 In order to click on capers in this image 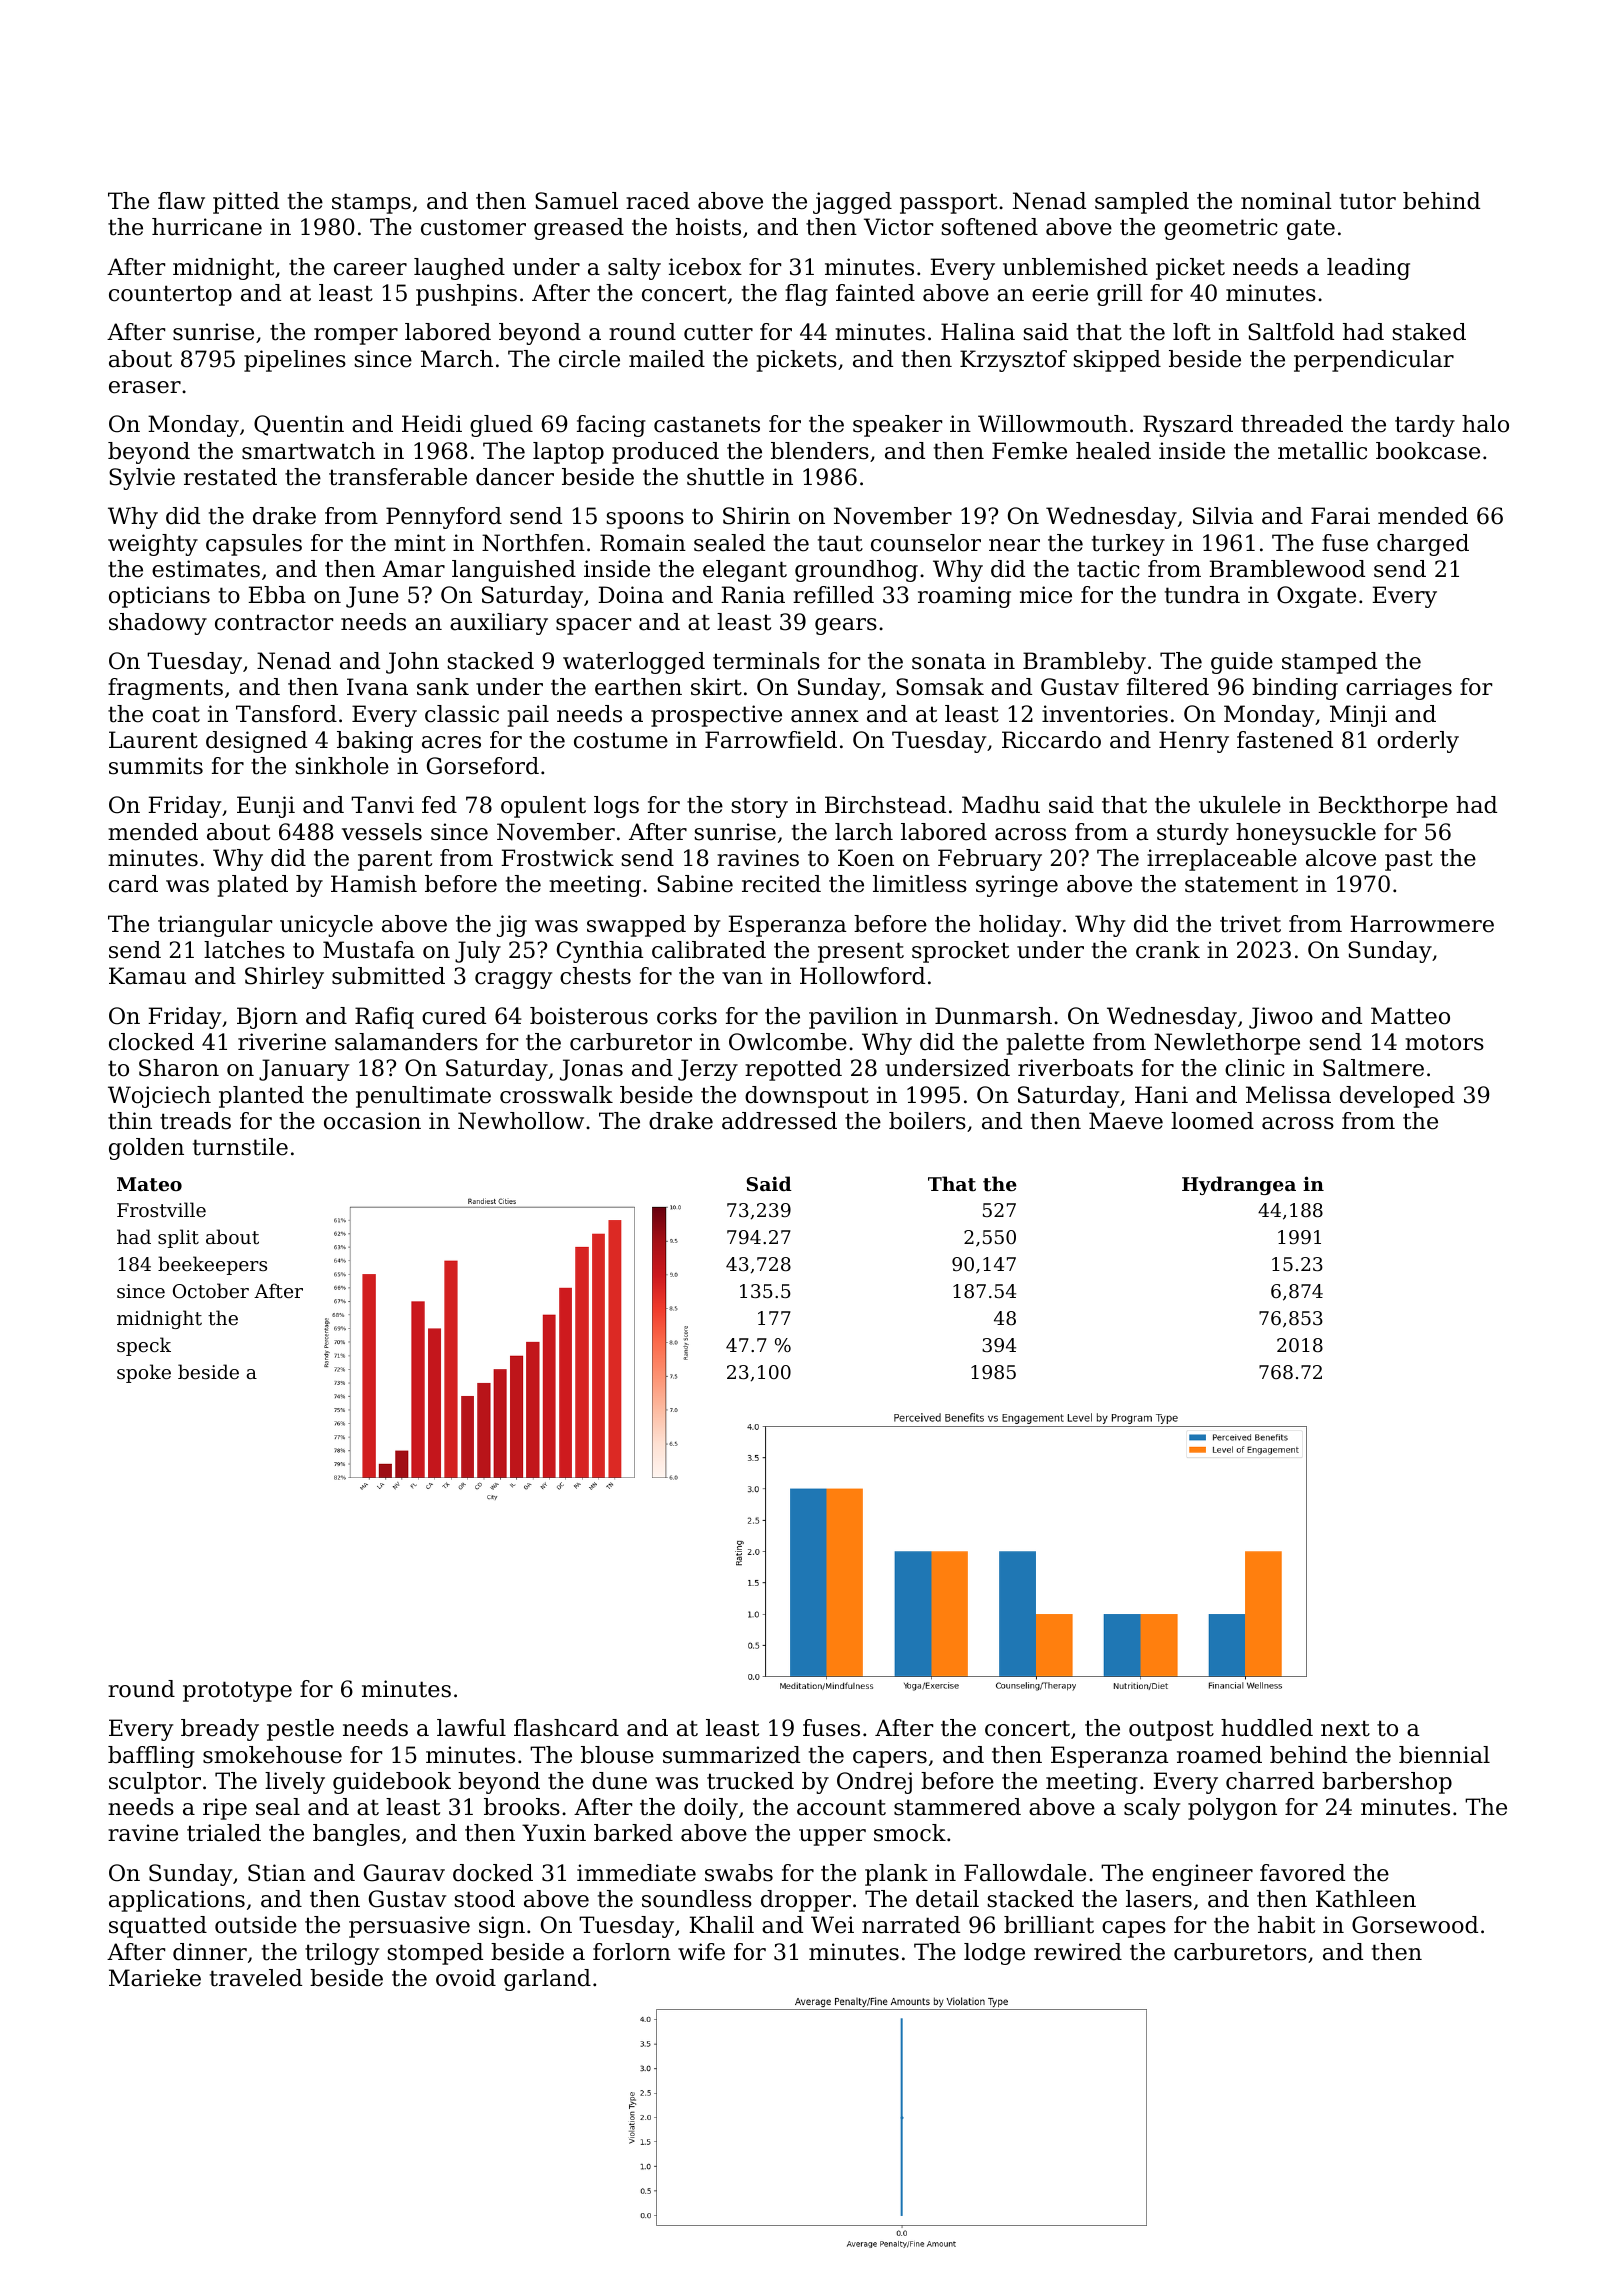, I will do `click(890, 1759)`.
